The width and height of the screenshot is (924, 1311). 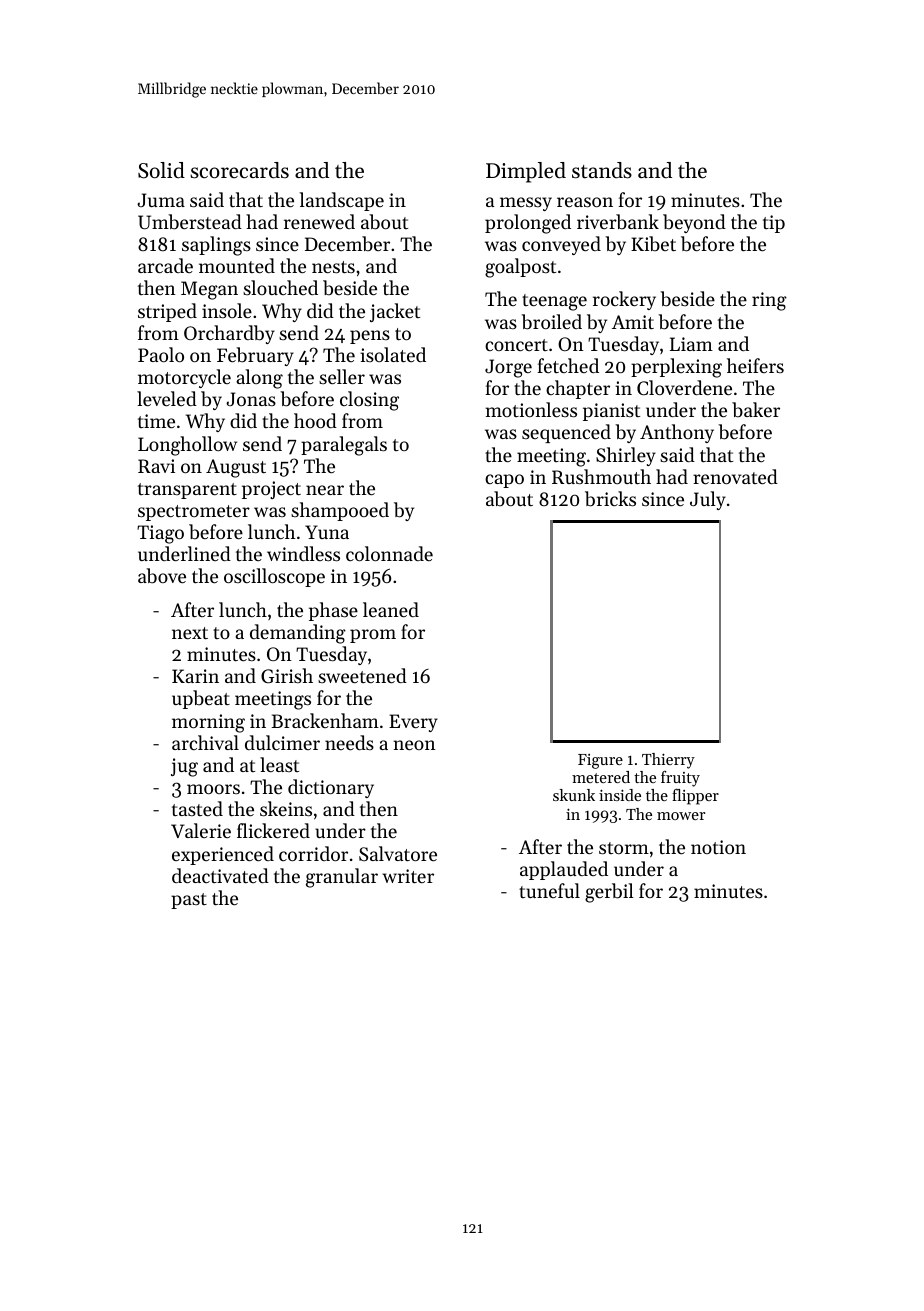 I want to click on granular, so click(x=342, y=878).
